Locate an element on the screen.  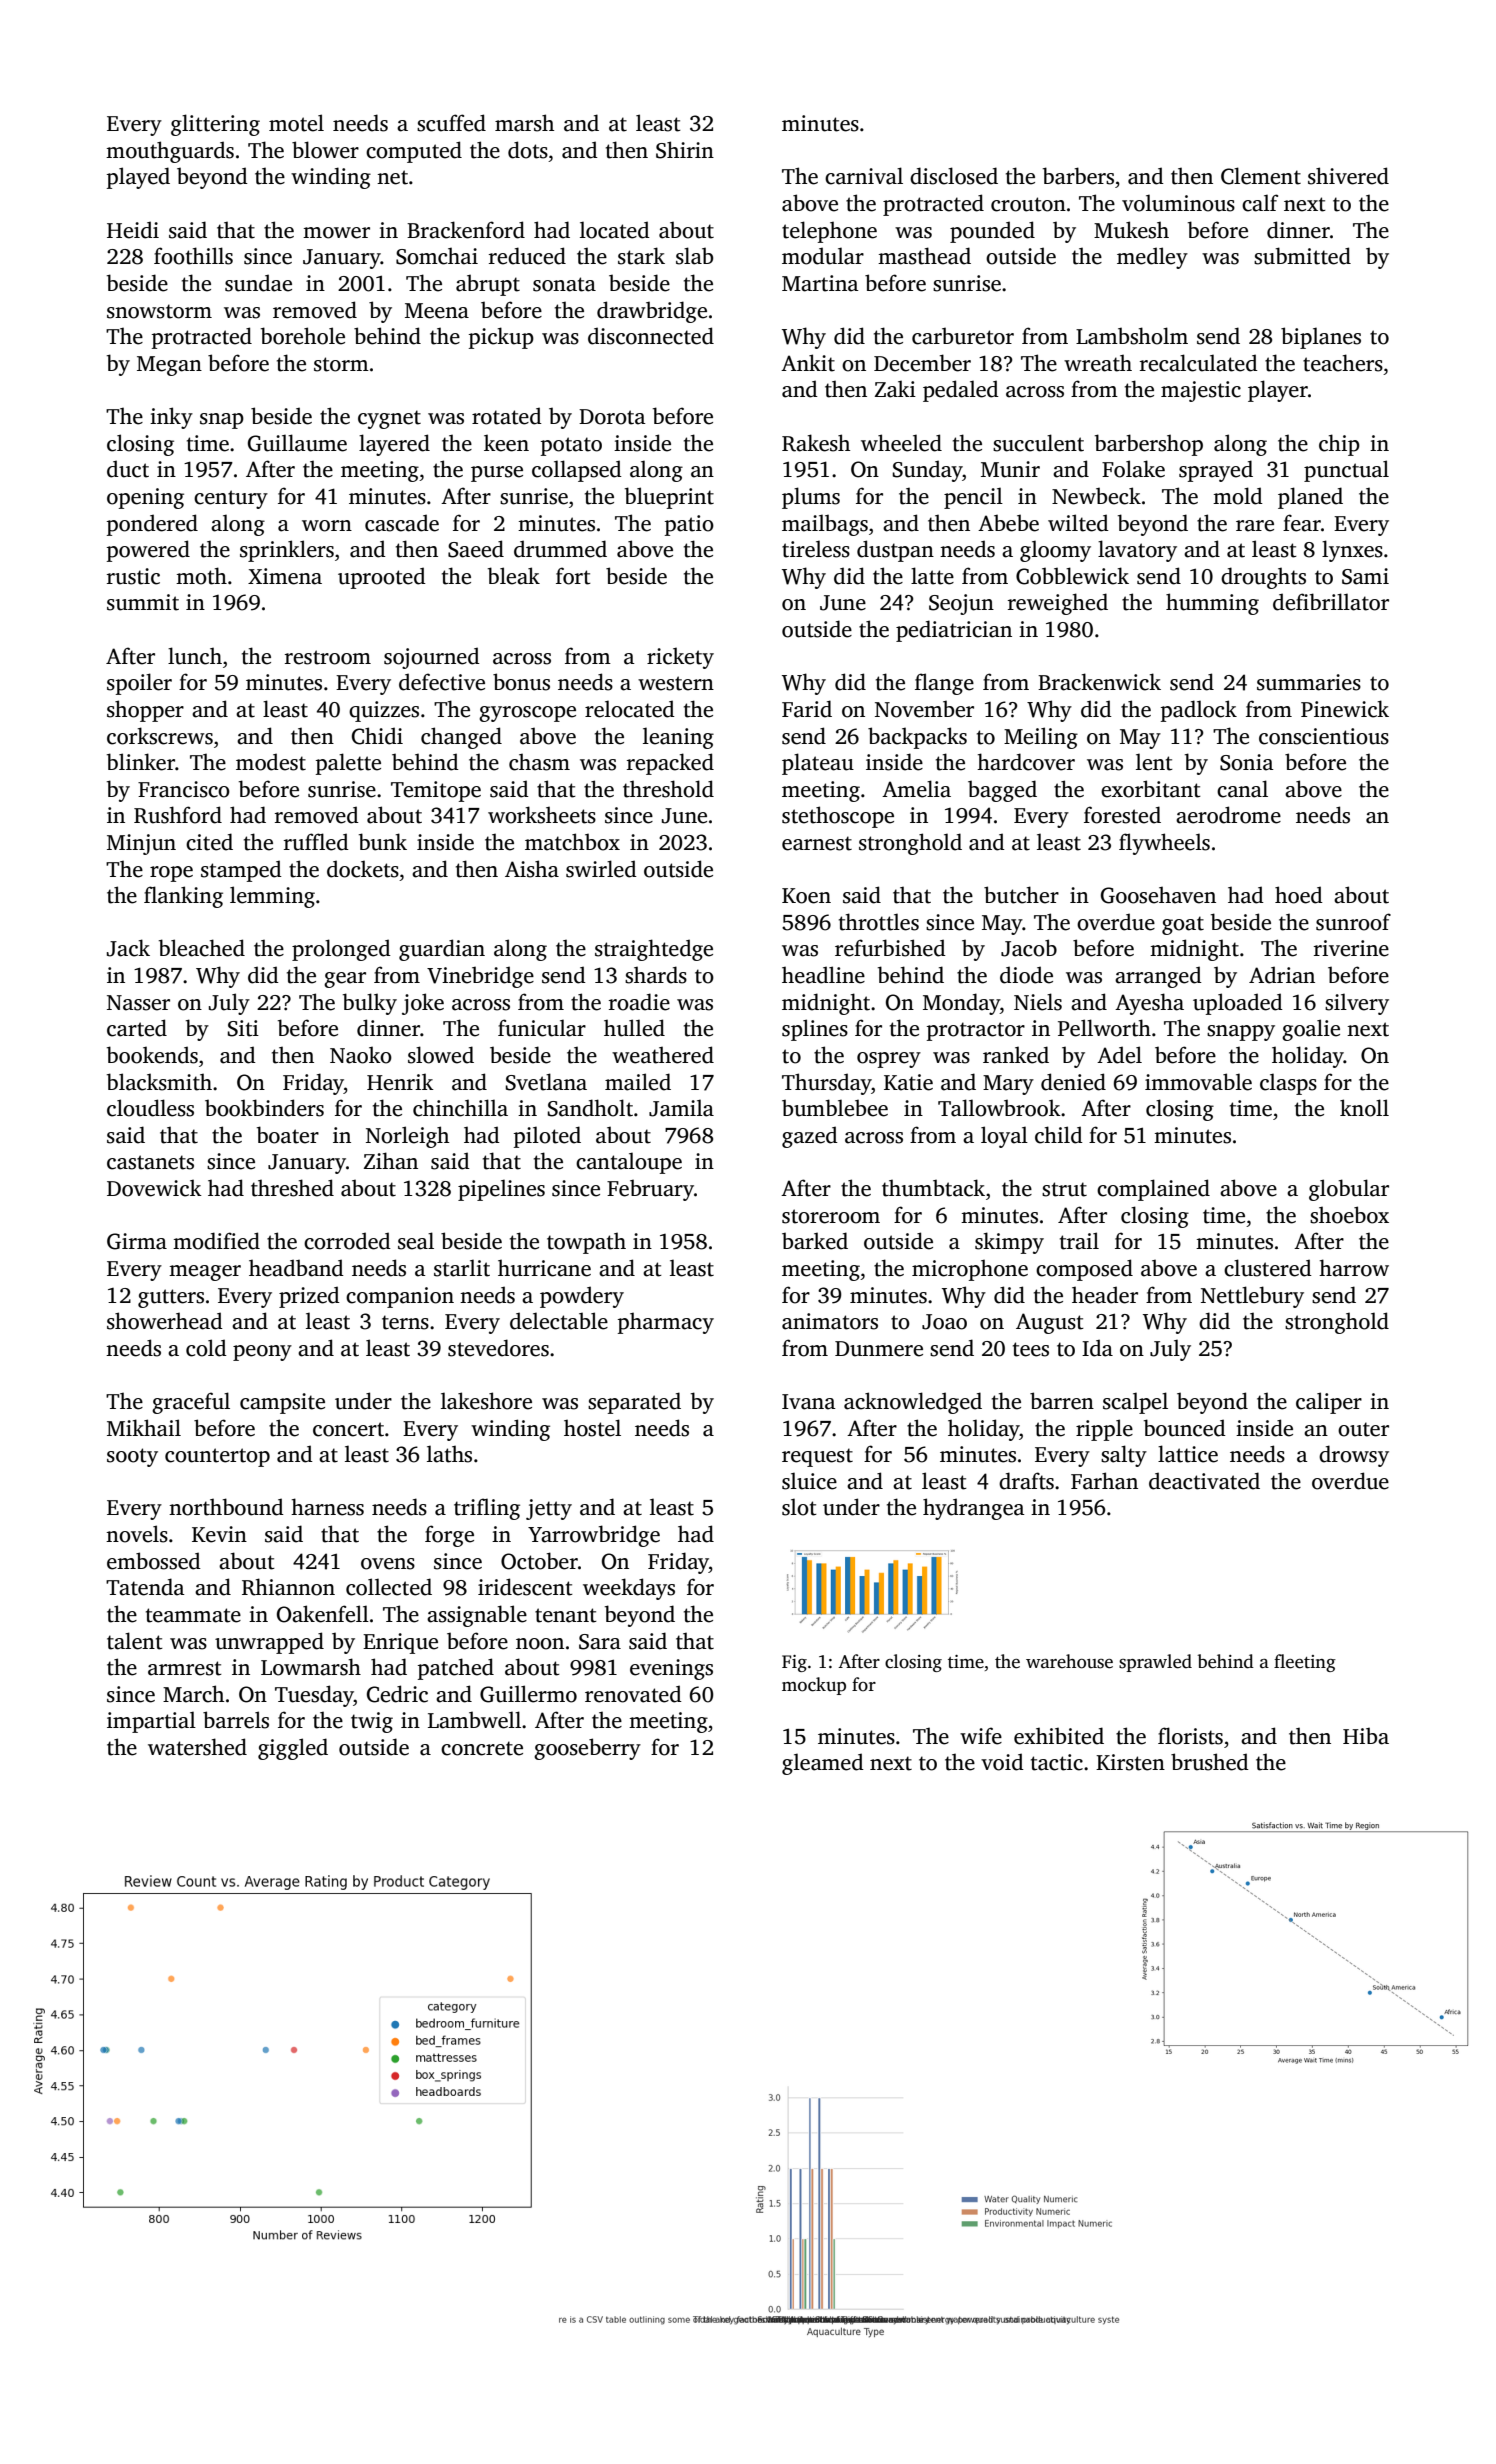
composed is located at coordinates (1084, 1270).
